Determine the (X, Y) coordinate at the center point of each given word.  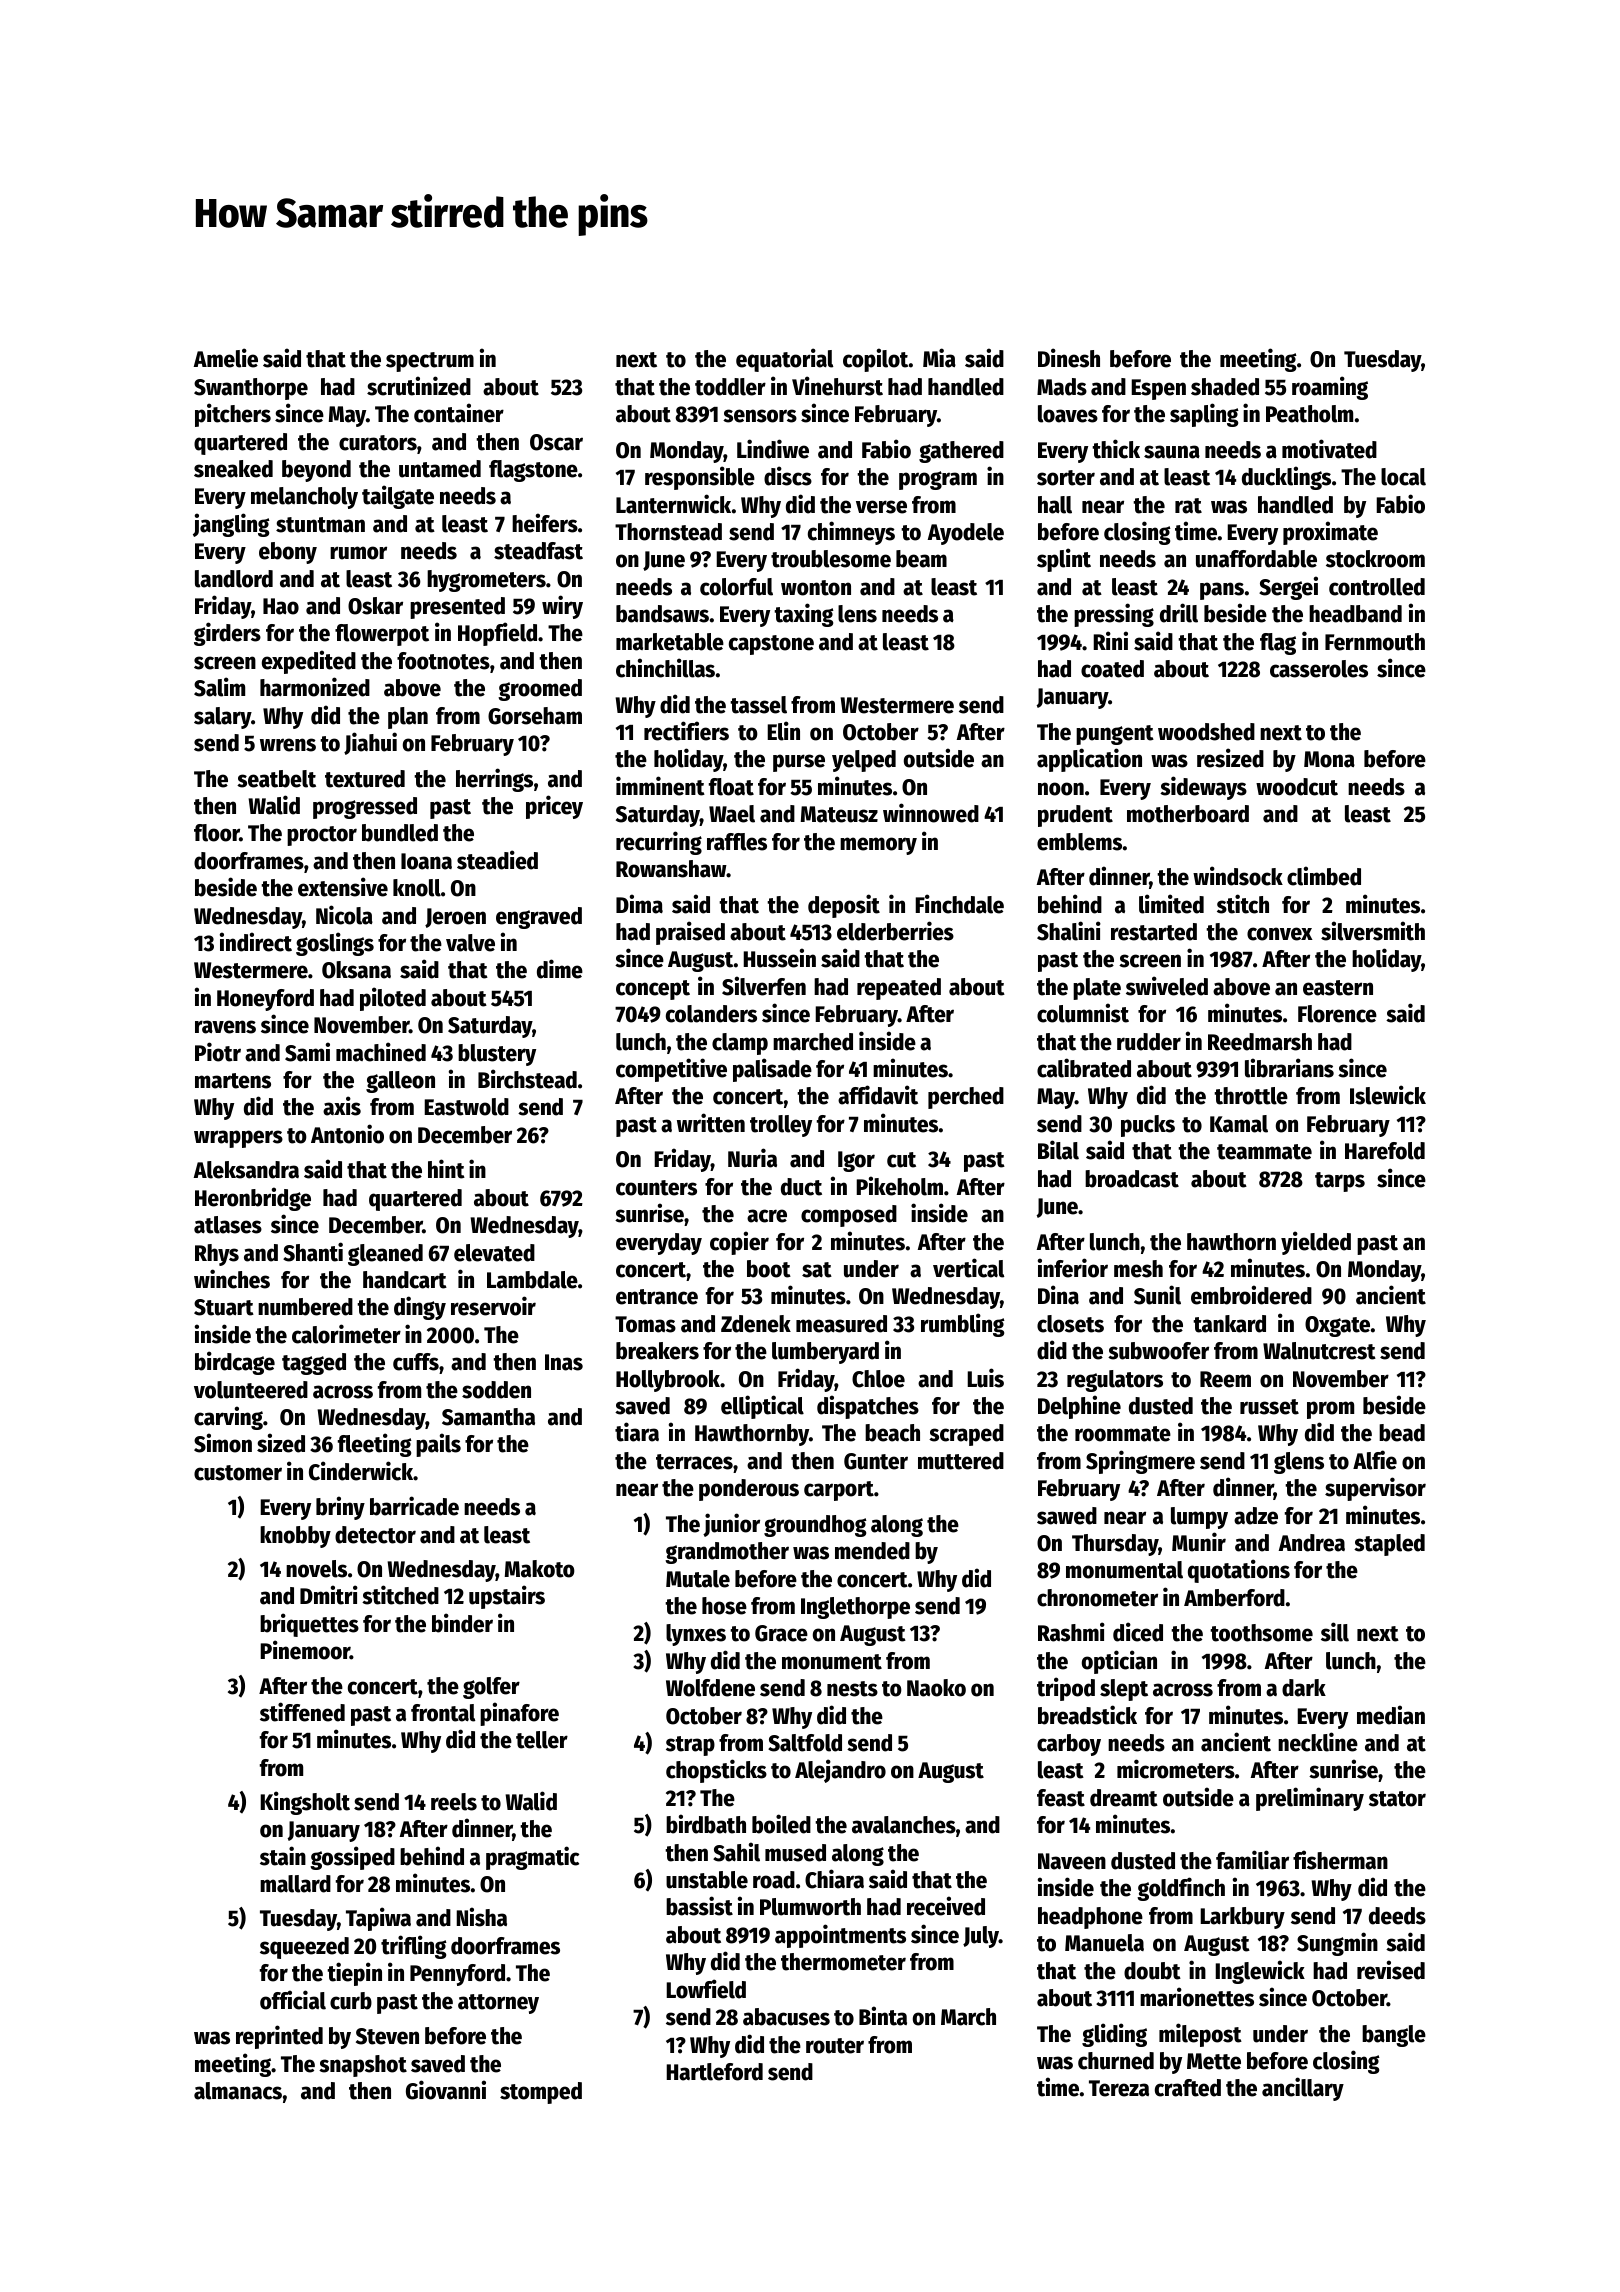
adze (1256, 1516)
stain (283, 1856)
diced (1138, 1632)
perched (966, 1098)
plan (408, 718)
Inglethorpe (855, 1608)
